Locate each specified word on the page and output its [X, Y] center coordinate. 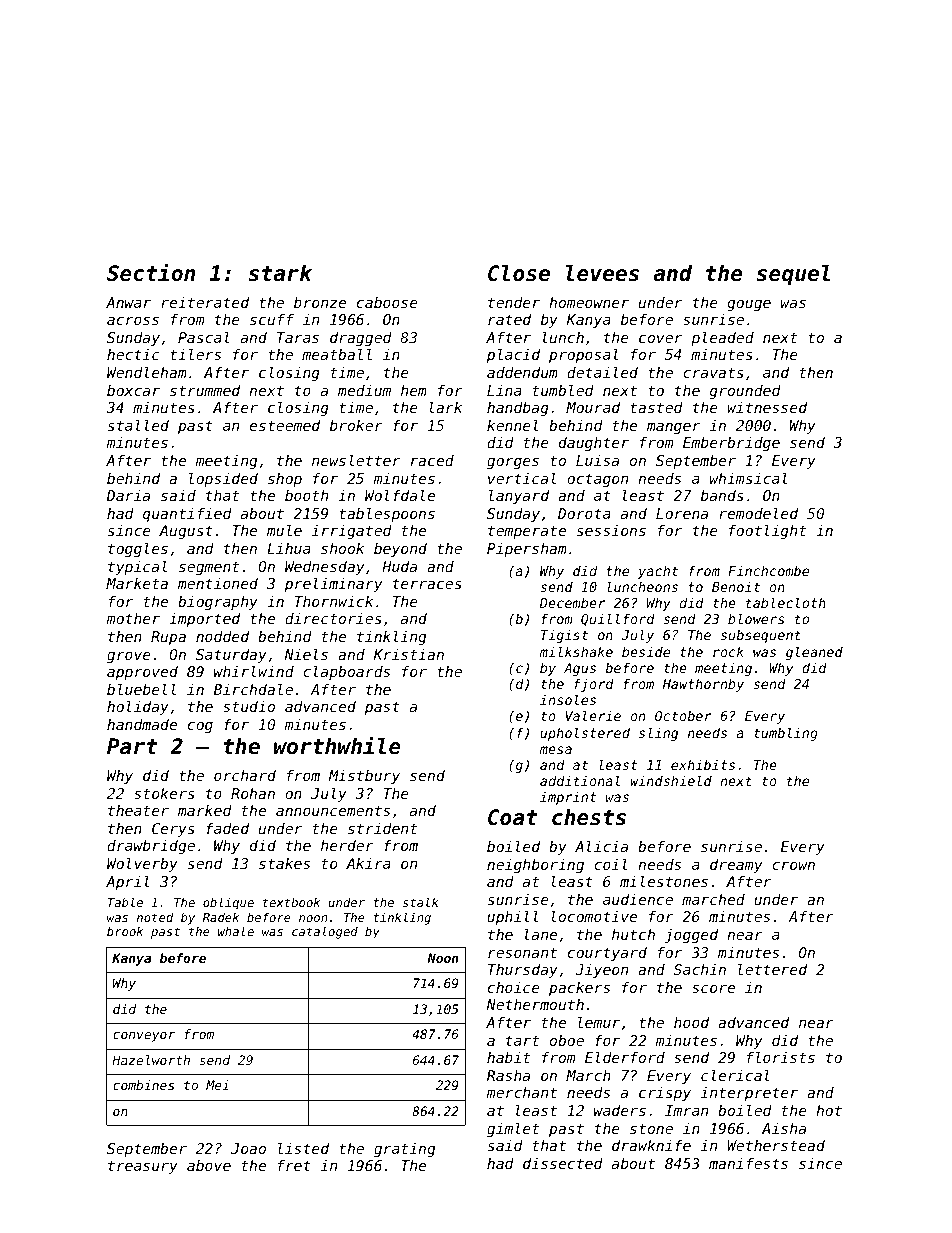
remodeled [758, 513]
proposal [583, 355]
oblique [228, 903]
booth [306, 495]
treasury [143, 1167]
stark [280, 273]
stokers [164, 793]
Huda [399, 566]
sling [658, 734]
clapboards [346, 672]
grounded [745, 392]
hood [691, 1022]
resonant [522, 952]
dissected [563, 1163]
